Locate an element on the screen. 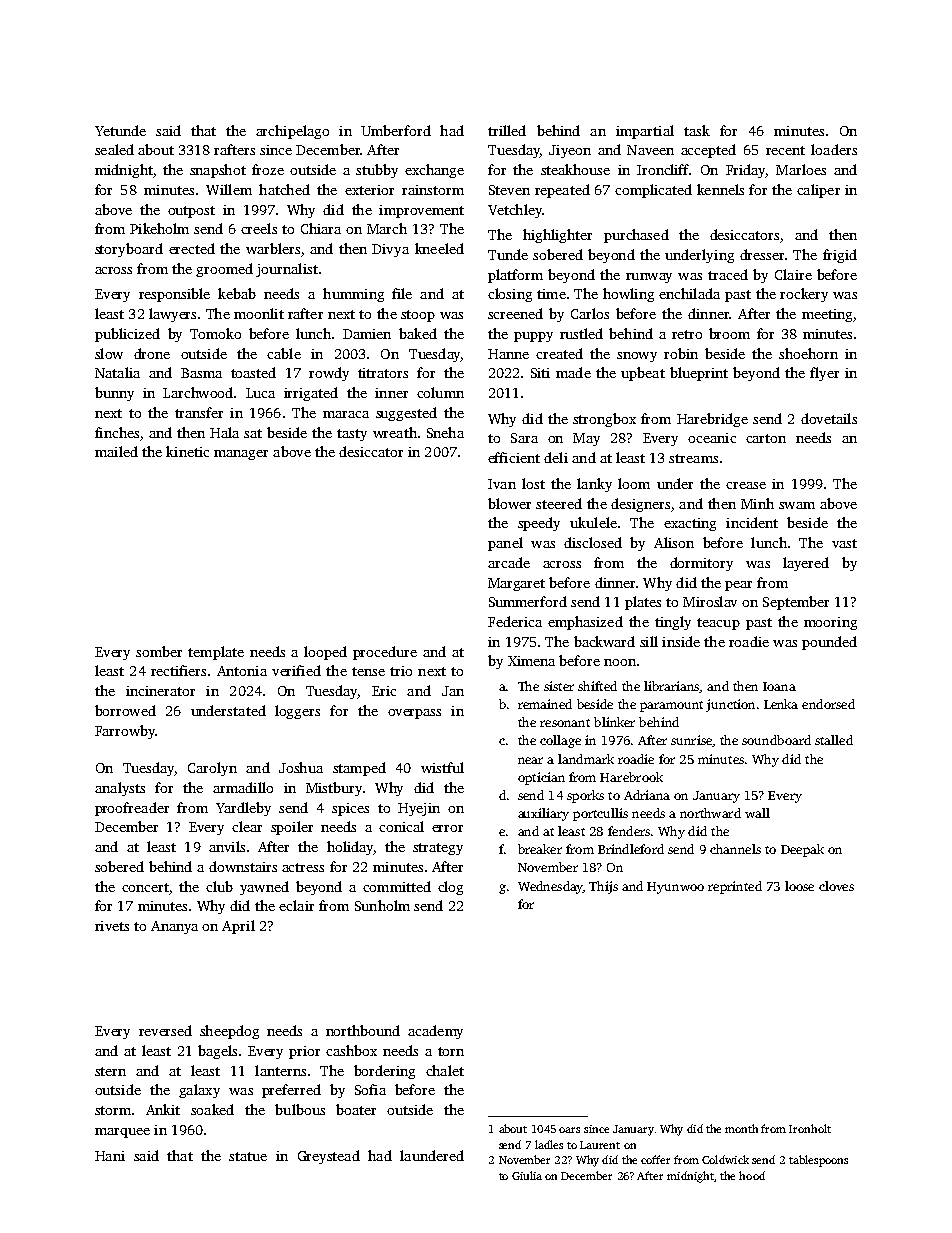  procedure is located at coordinates (385, 653).
